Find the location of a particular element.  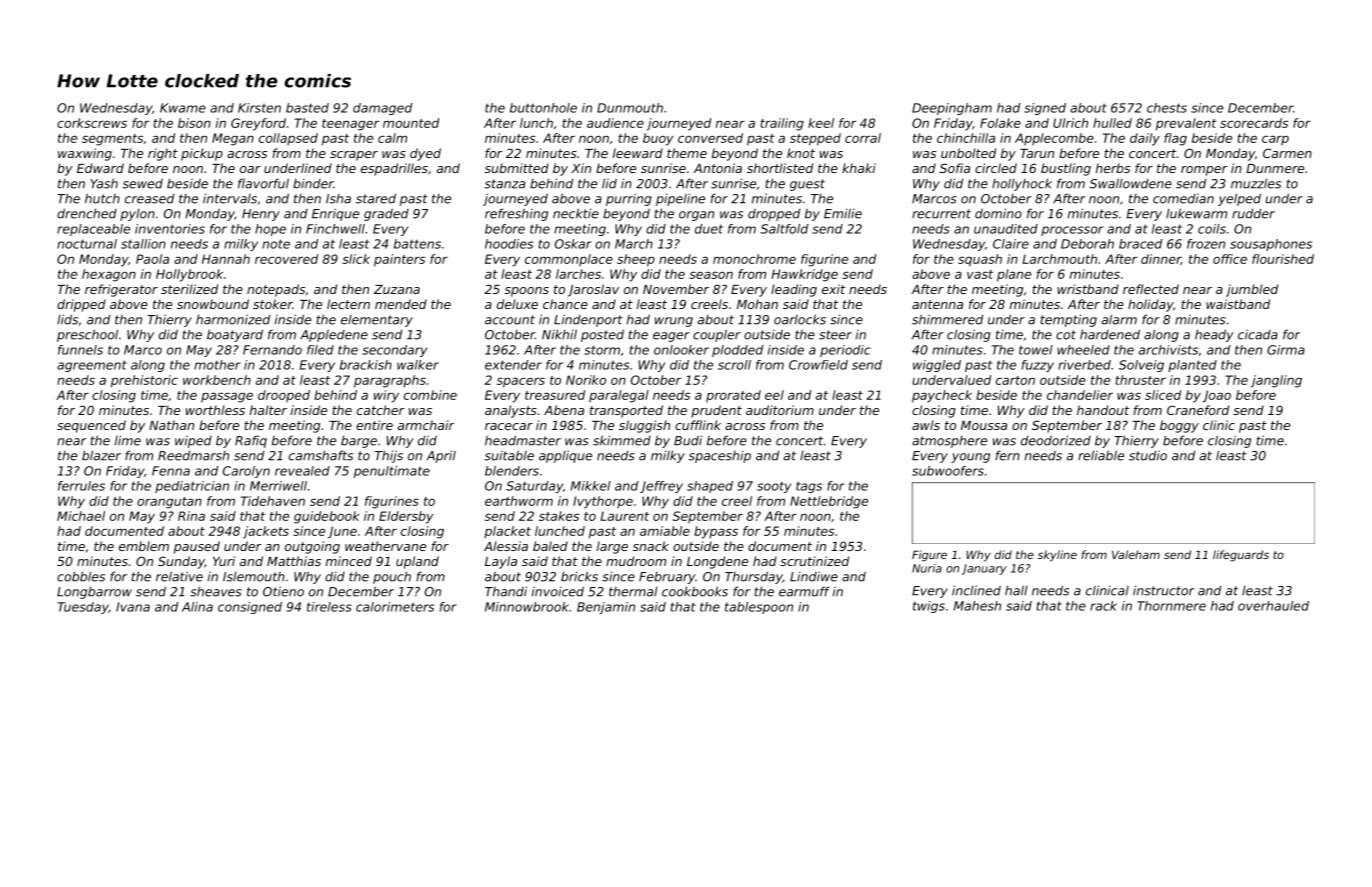

studio is located at coordinates (1148, 455).
